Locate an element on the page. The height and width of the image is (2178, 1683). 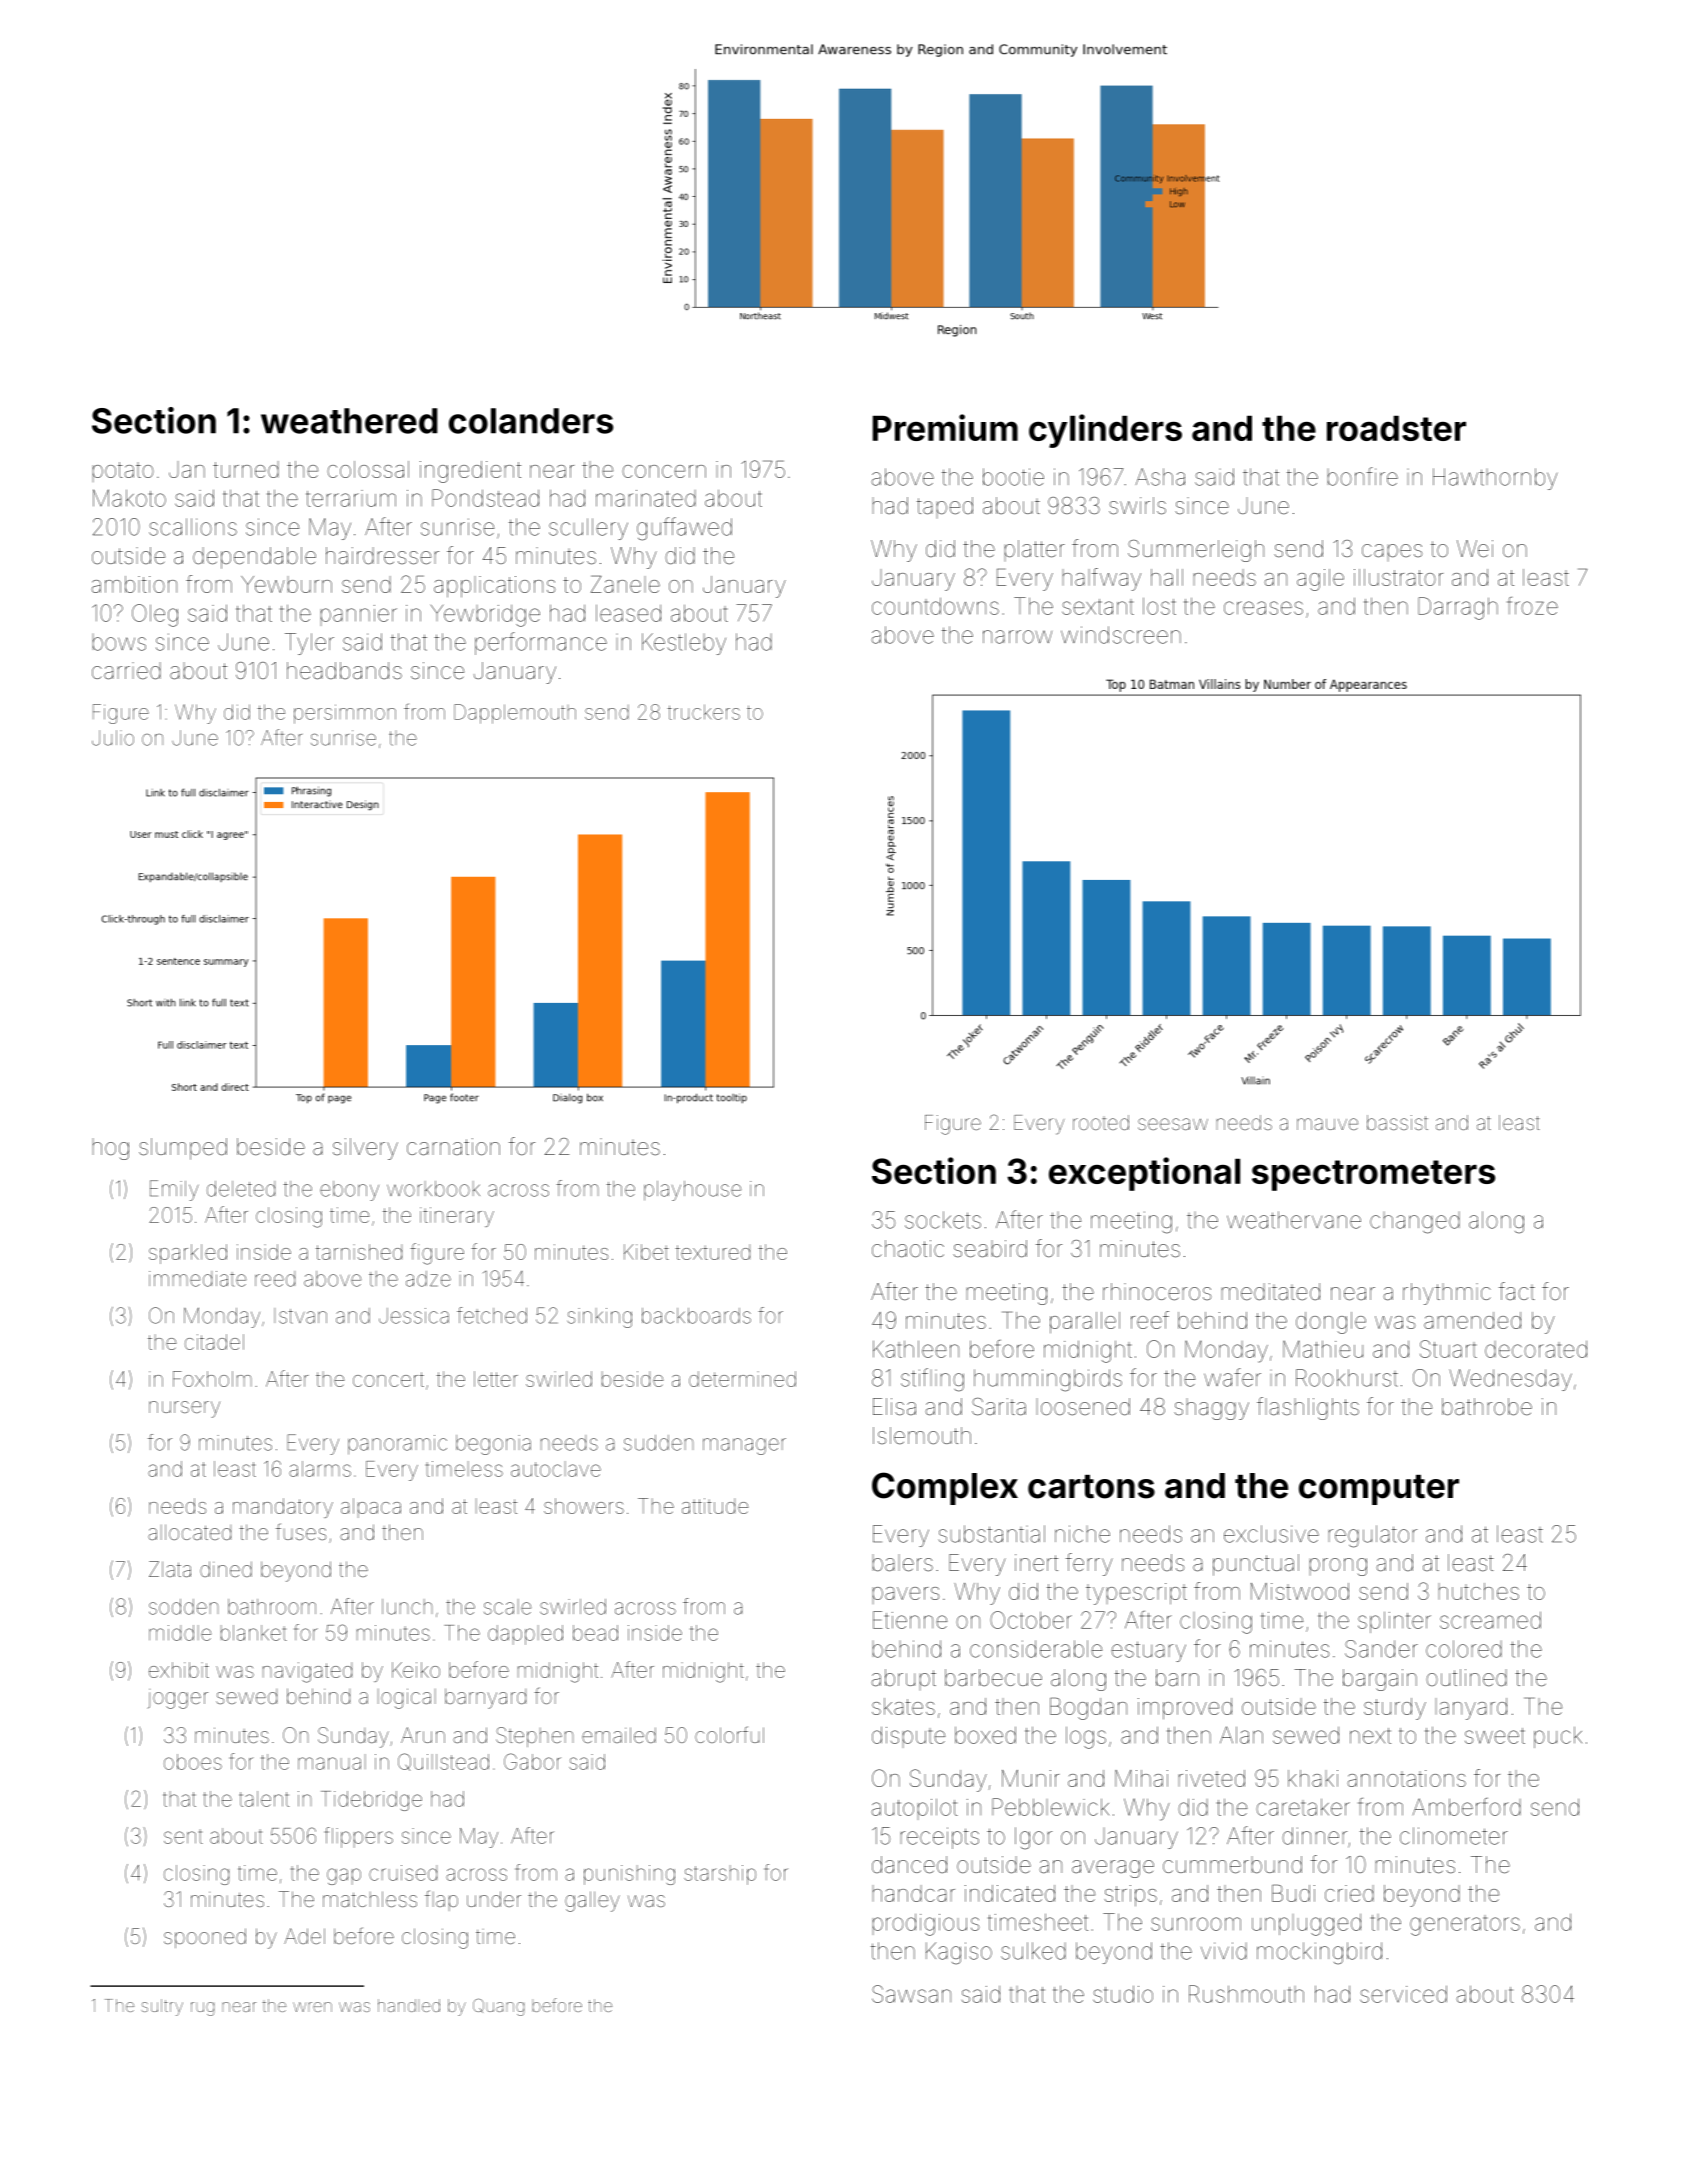
letter is located at coordinates (496, 1379).
